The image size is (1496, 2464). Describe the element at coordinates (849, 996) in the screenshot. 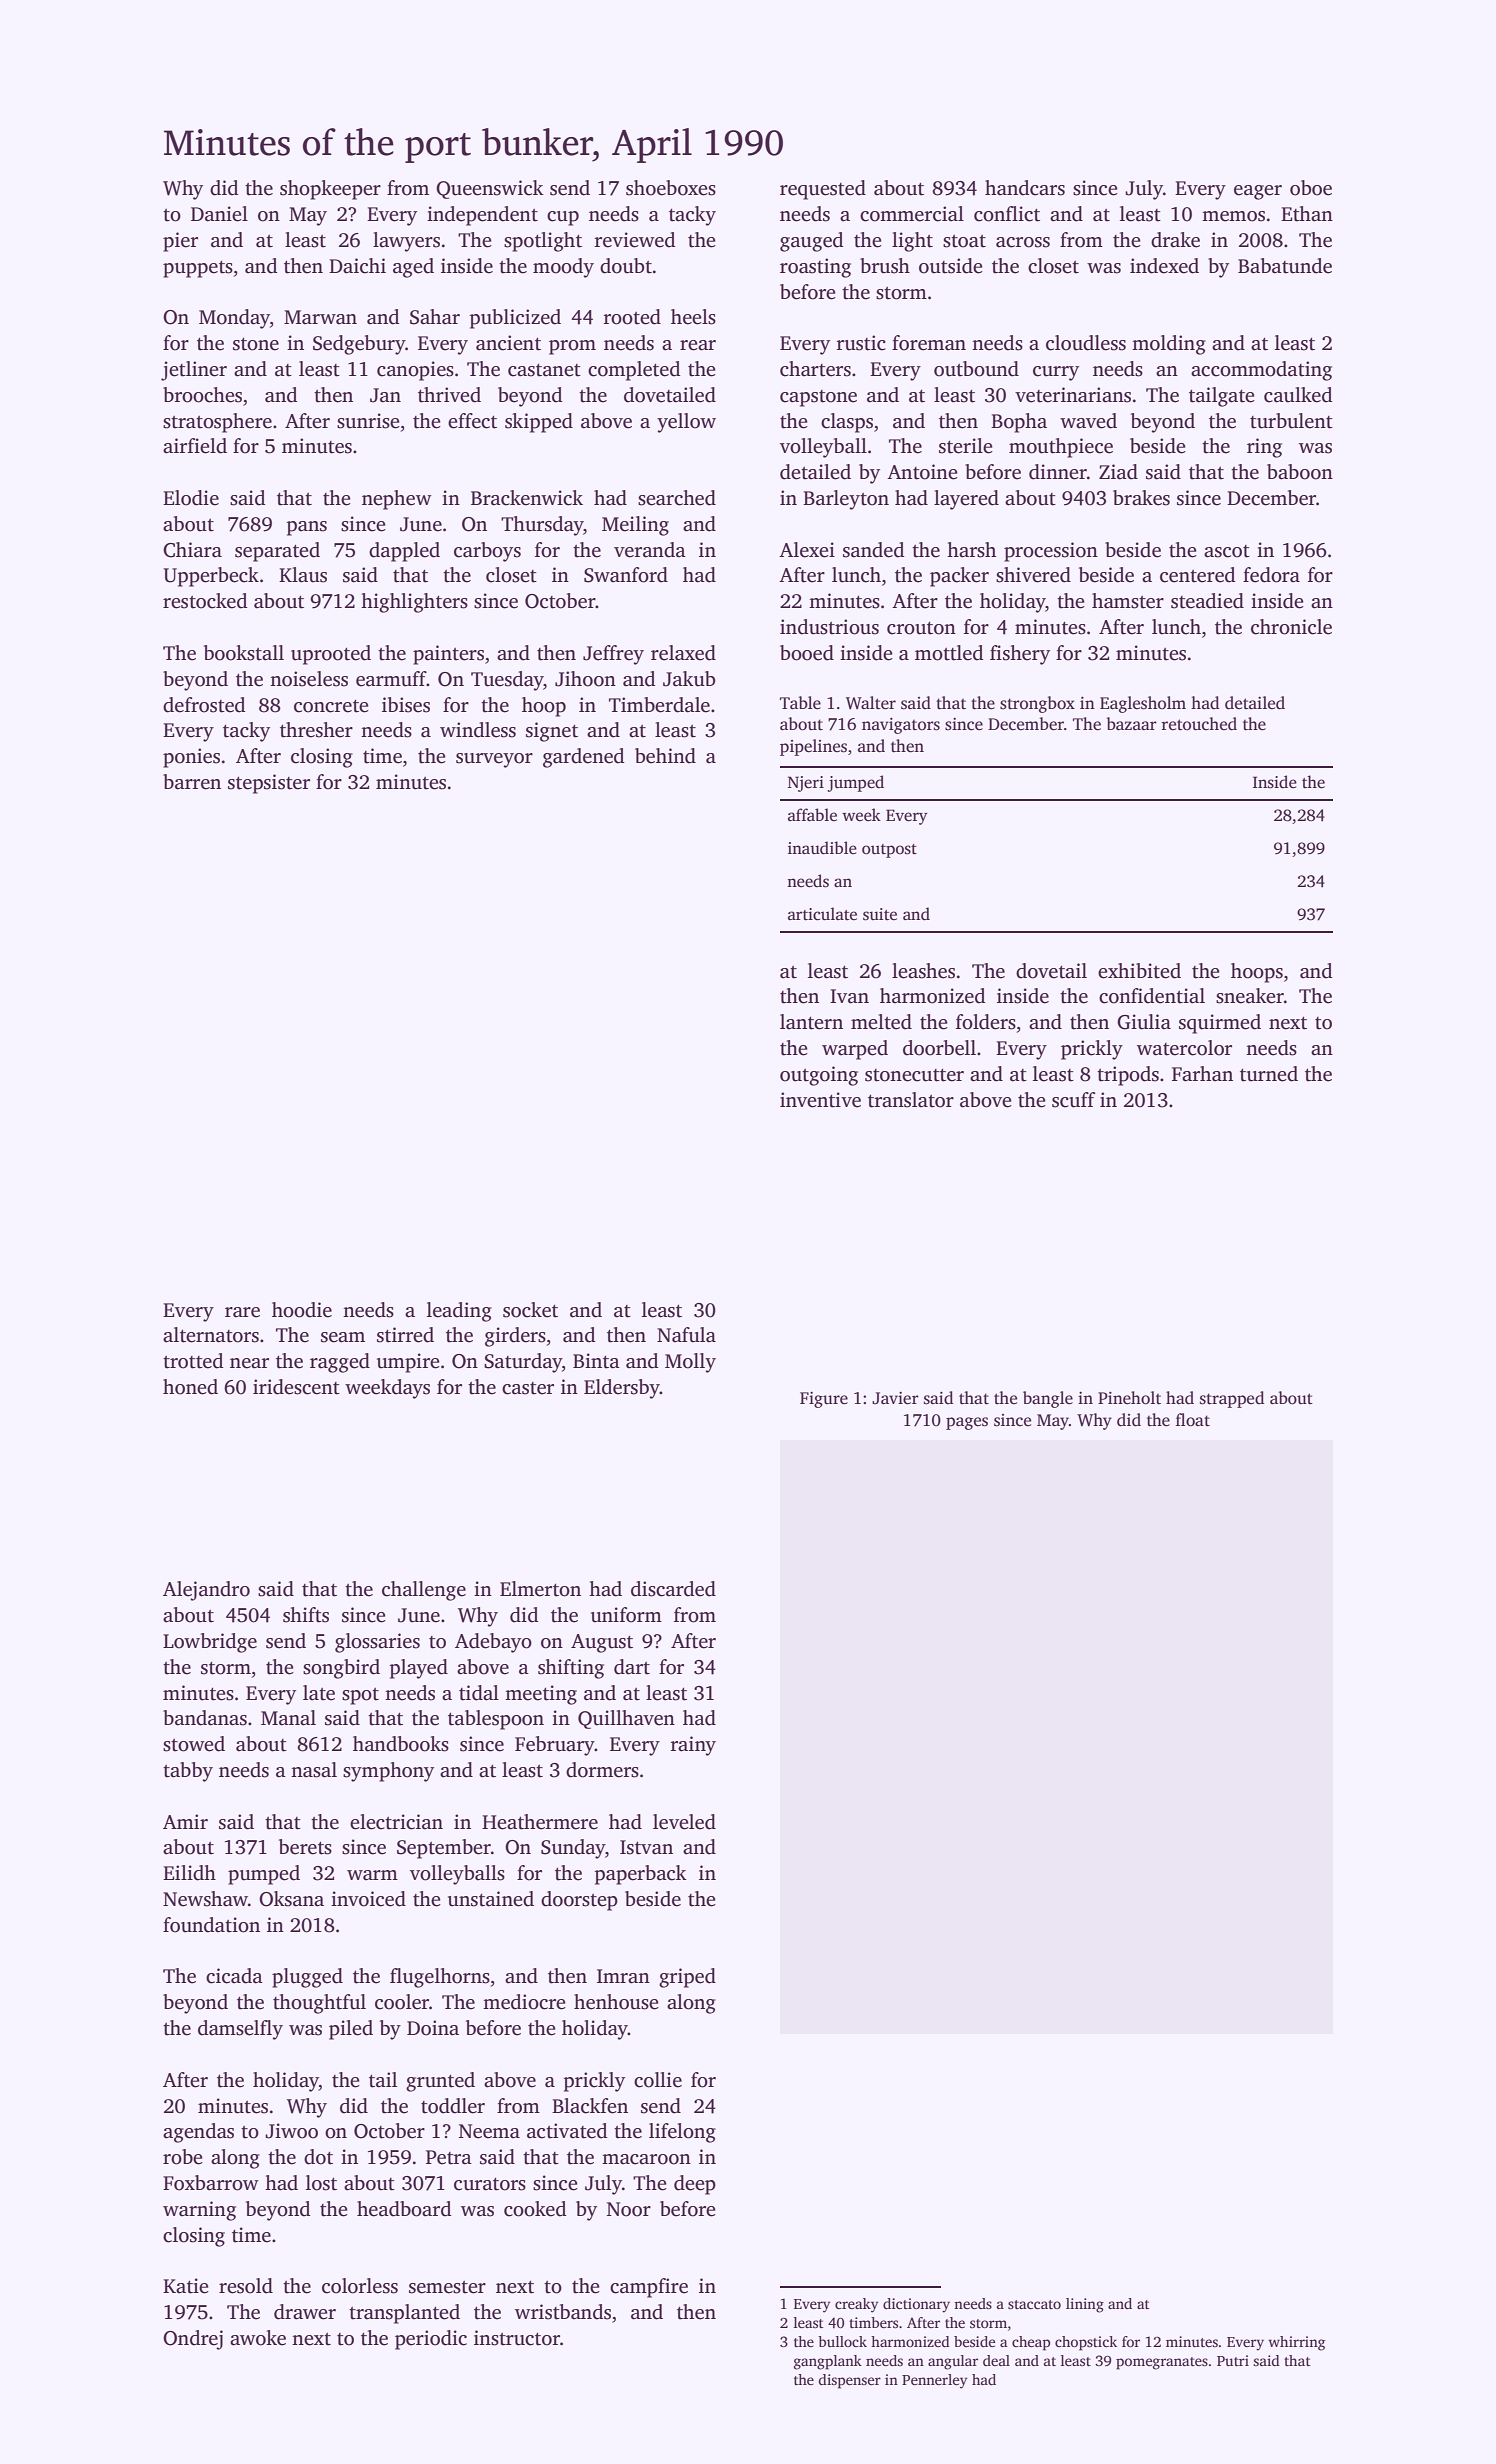

I see `Ivan` at that location.
